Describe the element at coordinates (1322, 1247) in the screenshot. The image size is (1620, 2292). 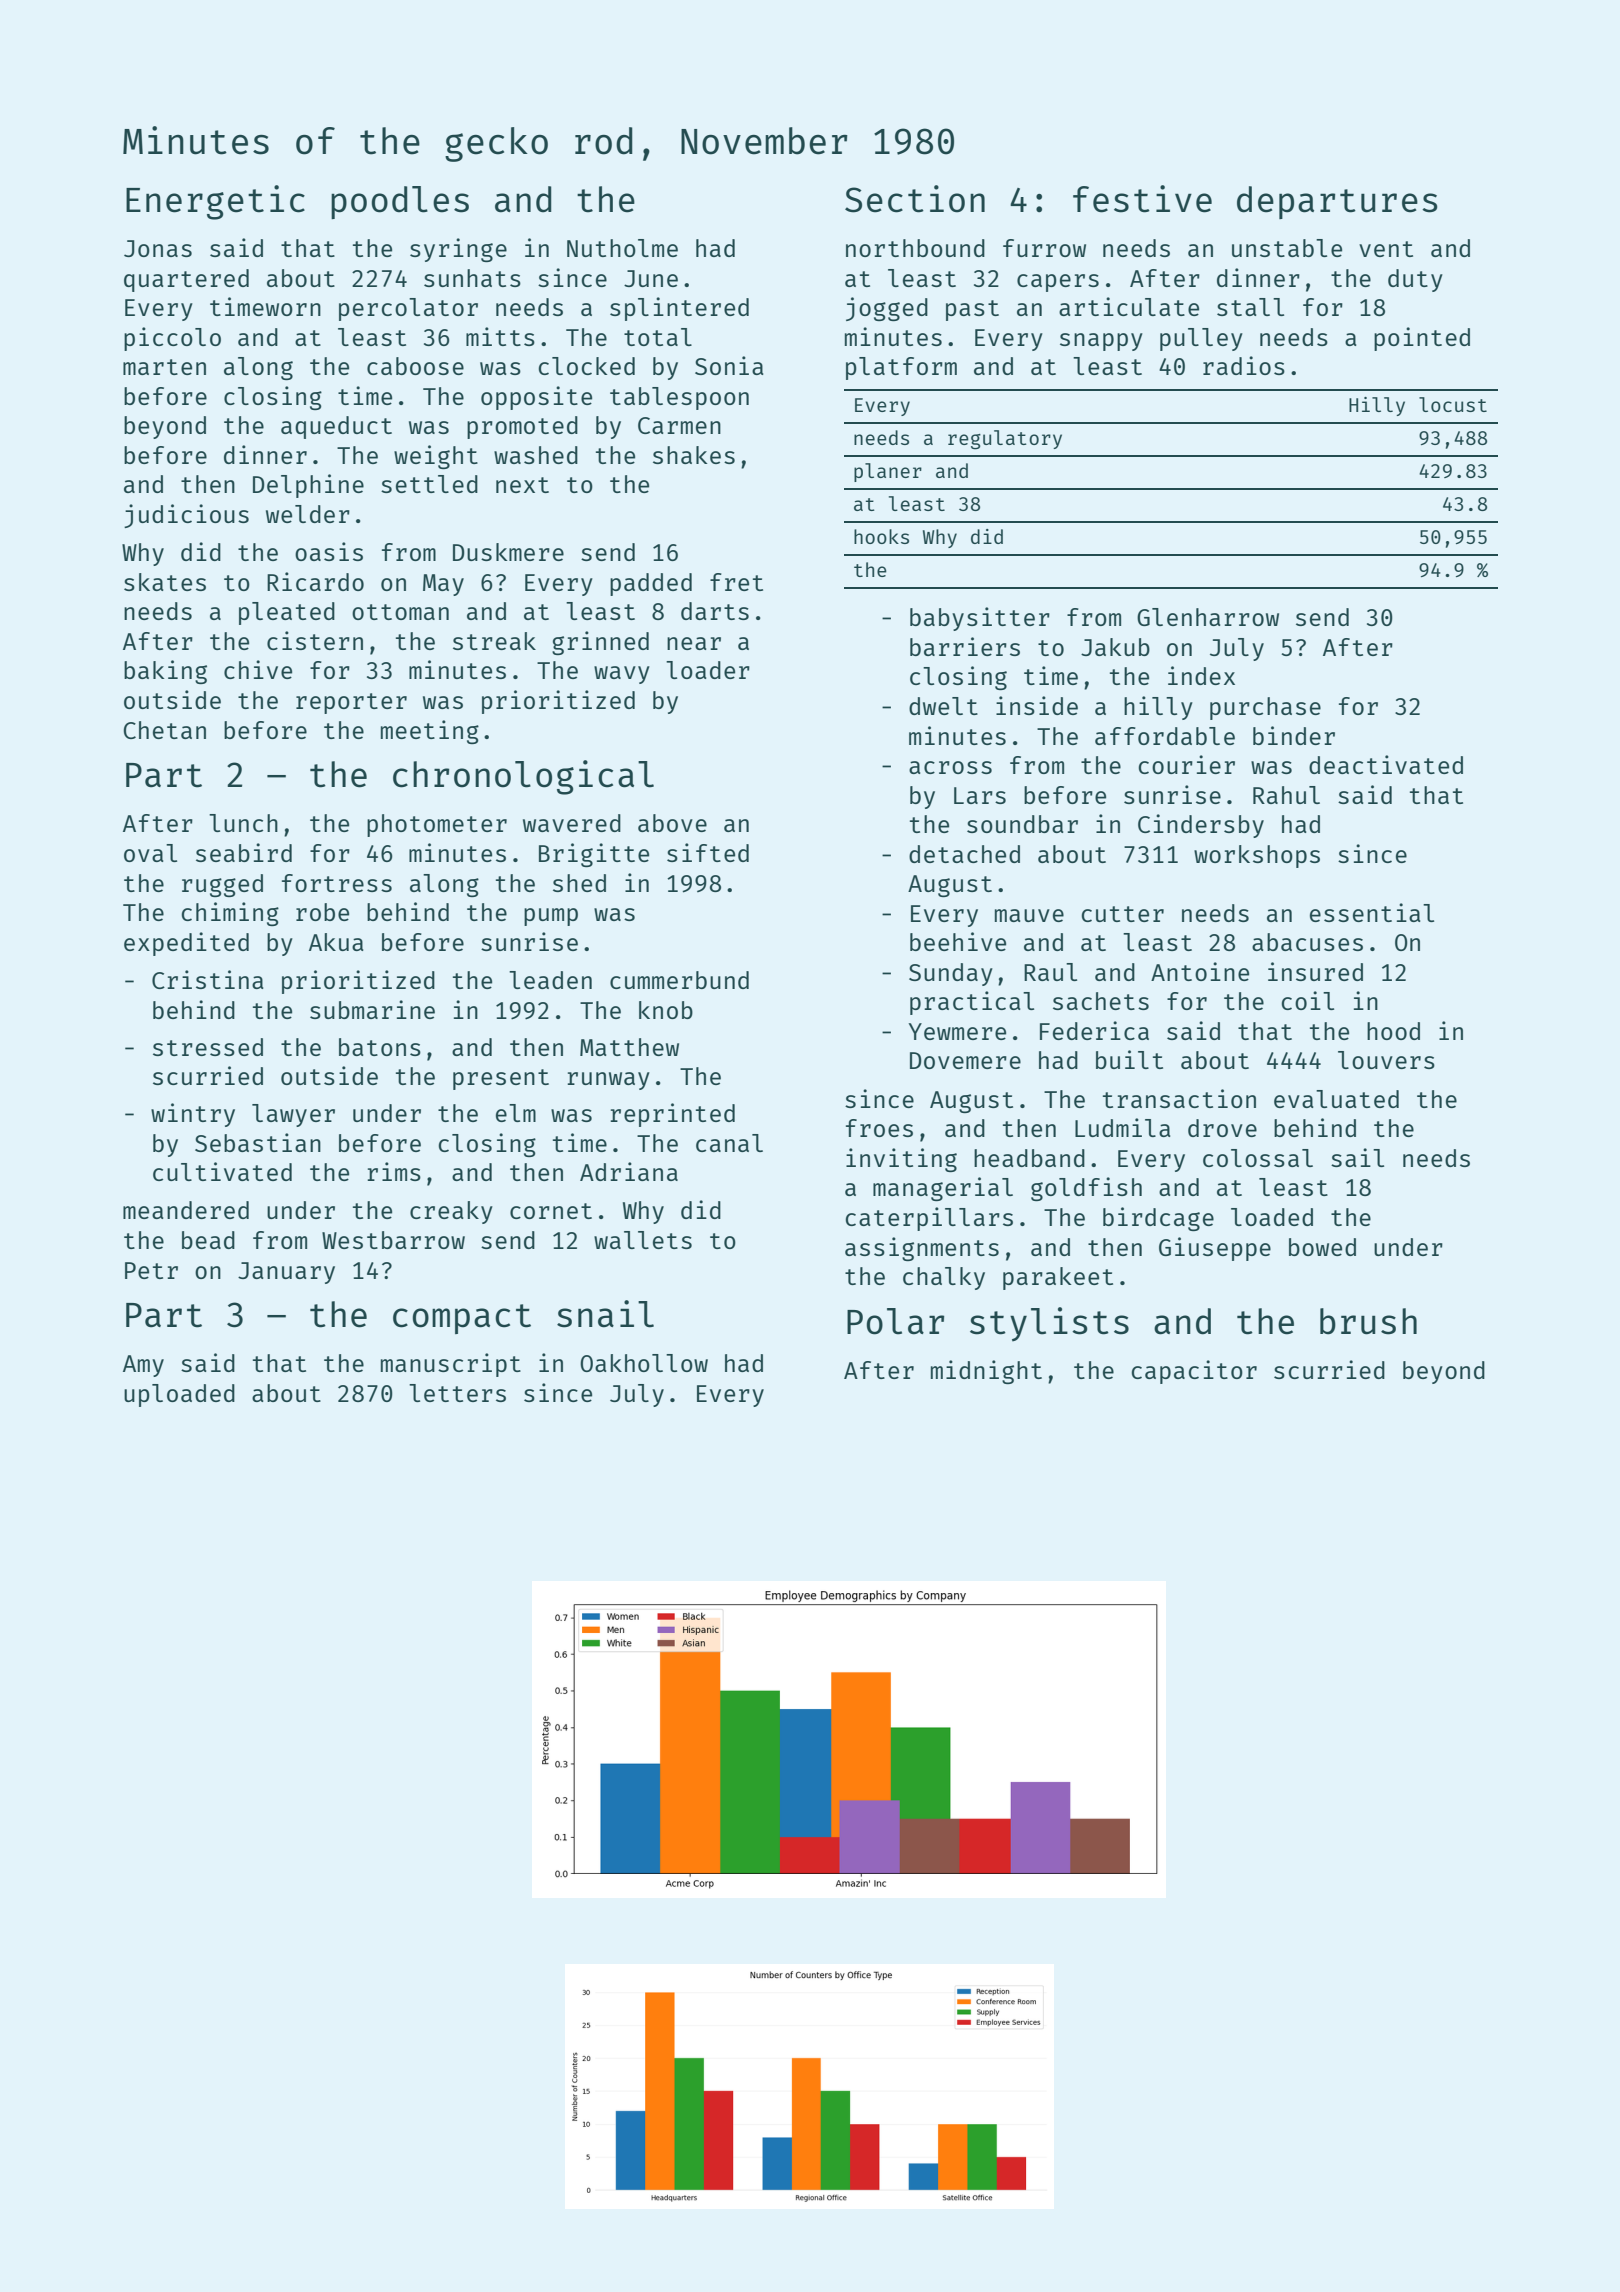
I see `bowed` at that location.
